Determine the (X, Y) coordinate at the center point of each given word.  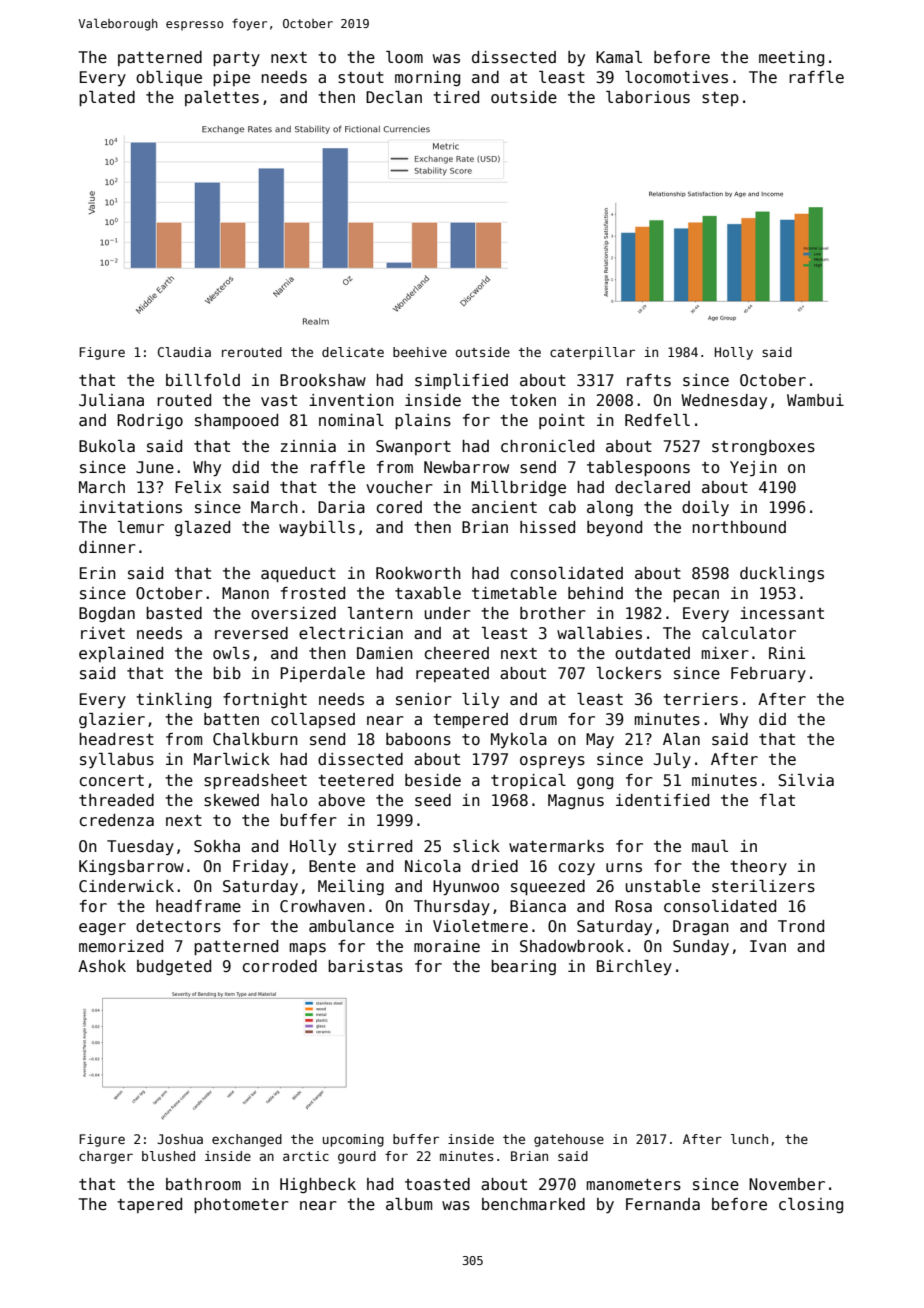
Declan (394, 97)
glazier (112, 720)
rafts (649, 380)
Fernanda (663, 1204)
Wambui (815, 400)
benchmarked (533, 1204)
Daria (341, 507)
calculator (749, 633)
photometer (241, 1205)
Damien (385, 653)
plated (107, 98)
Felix (198, 487)
